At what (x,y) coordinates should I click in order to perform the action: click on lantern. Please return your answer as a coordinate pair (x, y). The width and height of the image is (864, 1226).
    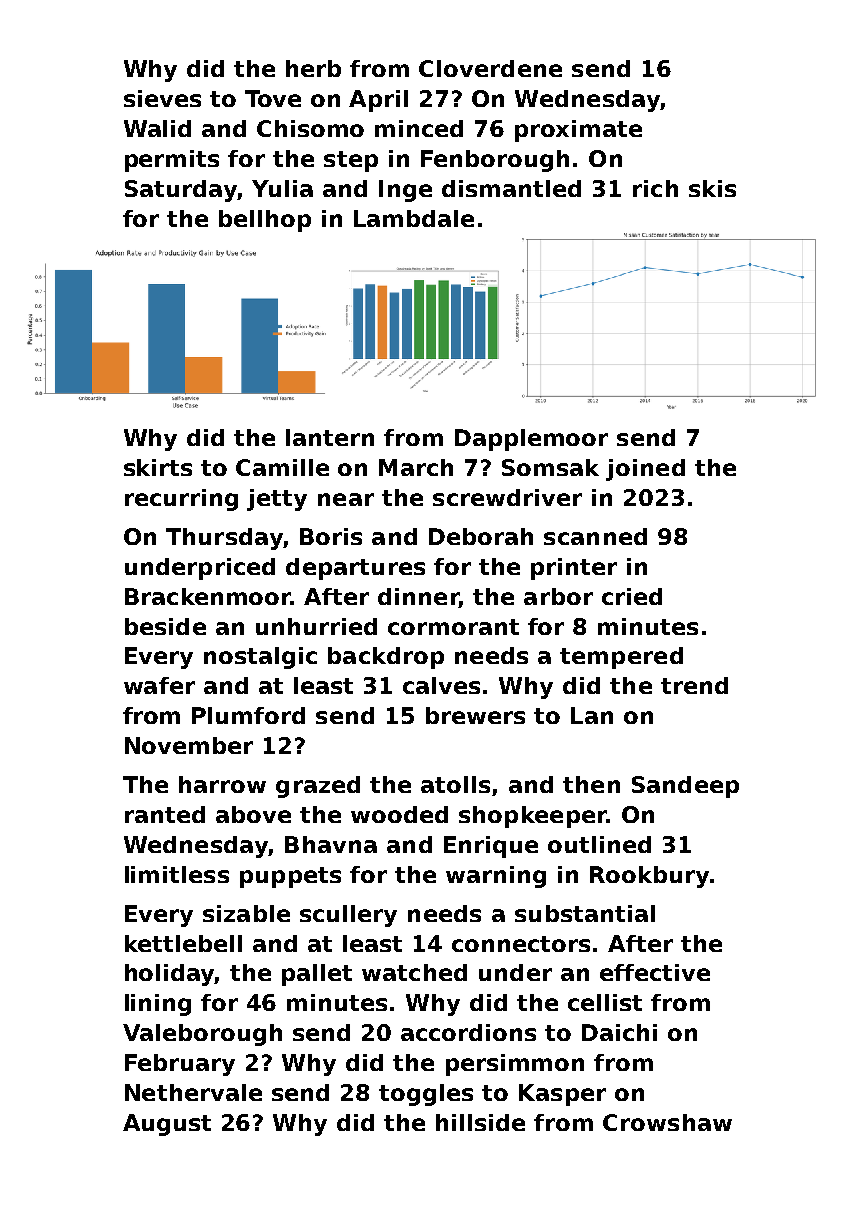
    Looking at the image, I should click on (330, 437).
